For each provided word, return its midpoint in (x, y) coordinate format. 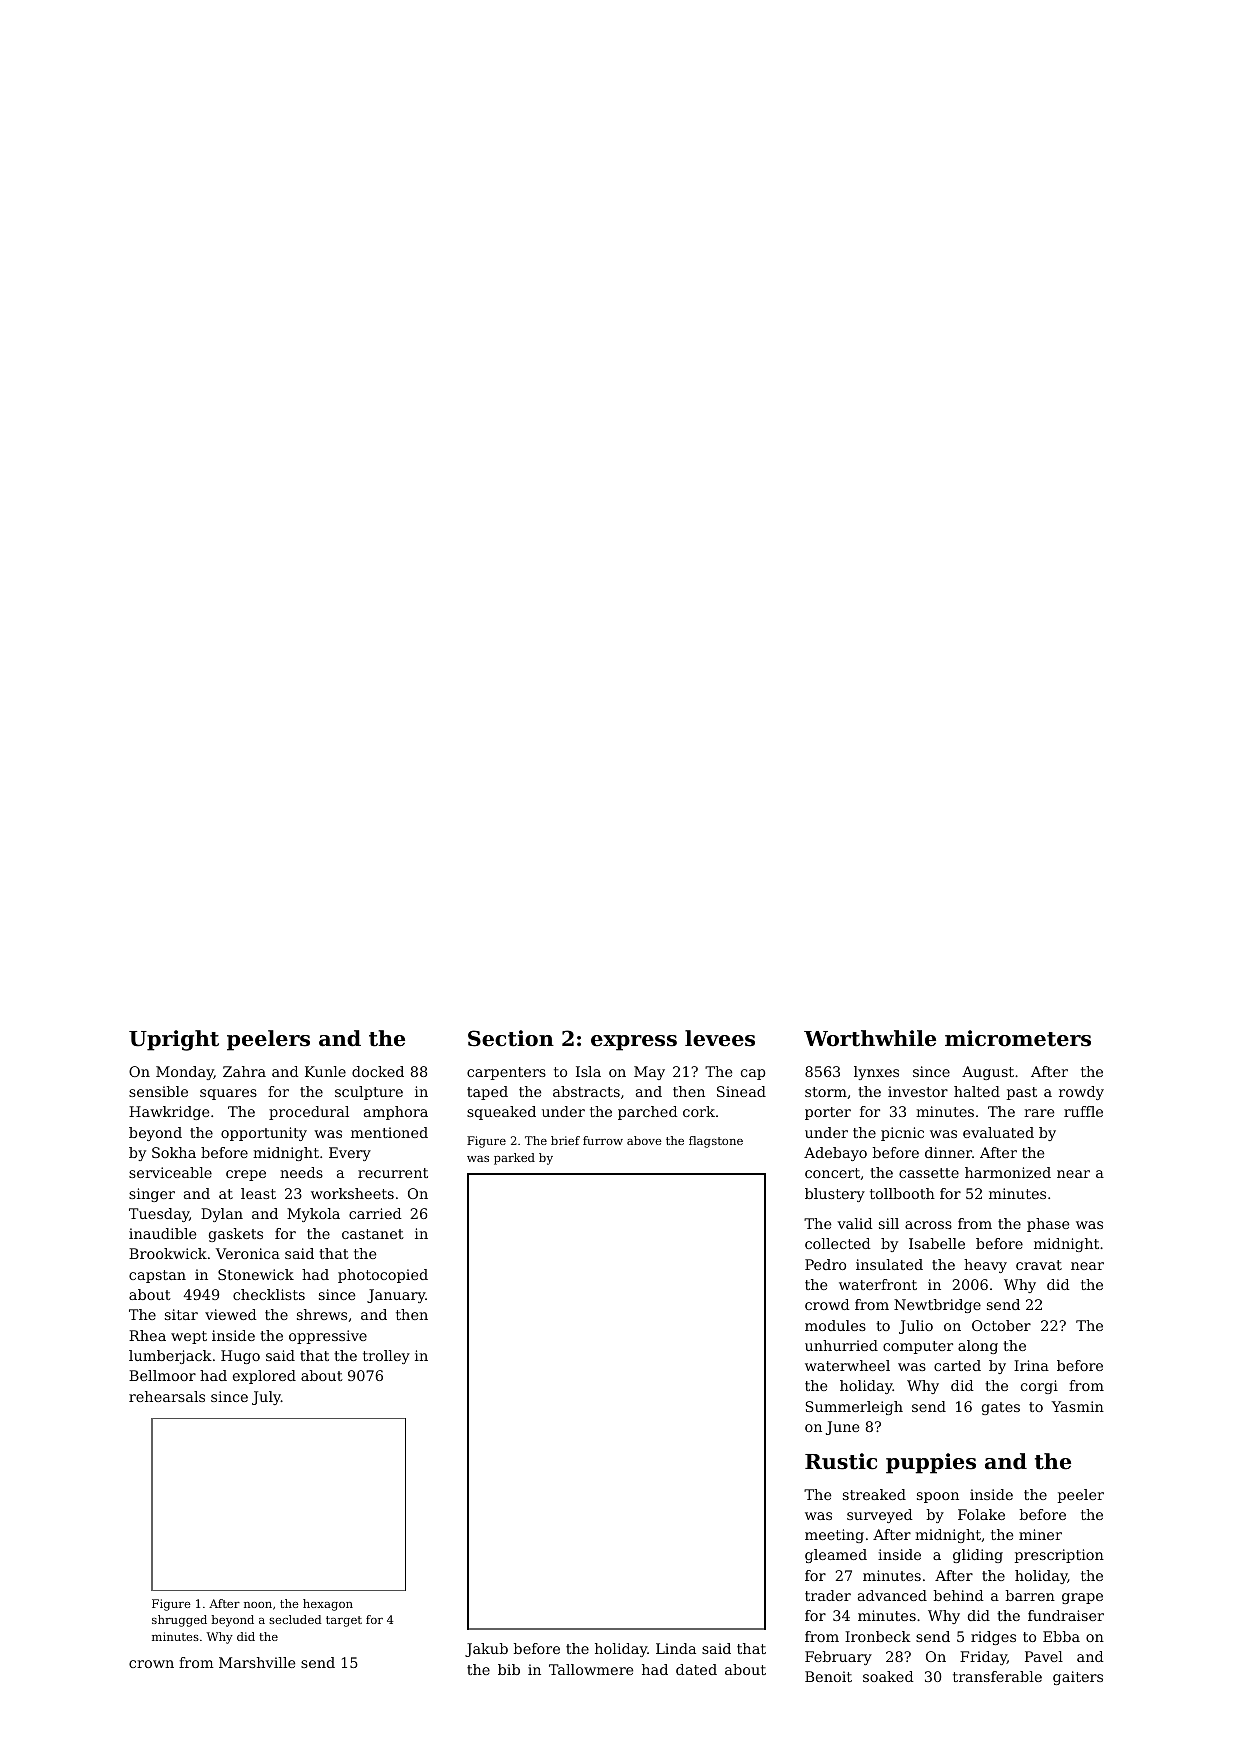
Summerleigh (854, 1408)
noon (258, 1605)
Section (511, 1038)
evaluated (998, 1132)
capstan (157, 1276)
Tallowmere (591, 1669)
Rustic (841, 1461)
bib (509, 1669)
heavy (985, 1266)
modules (835, 1325)
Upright (174, 1040)
